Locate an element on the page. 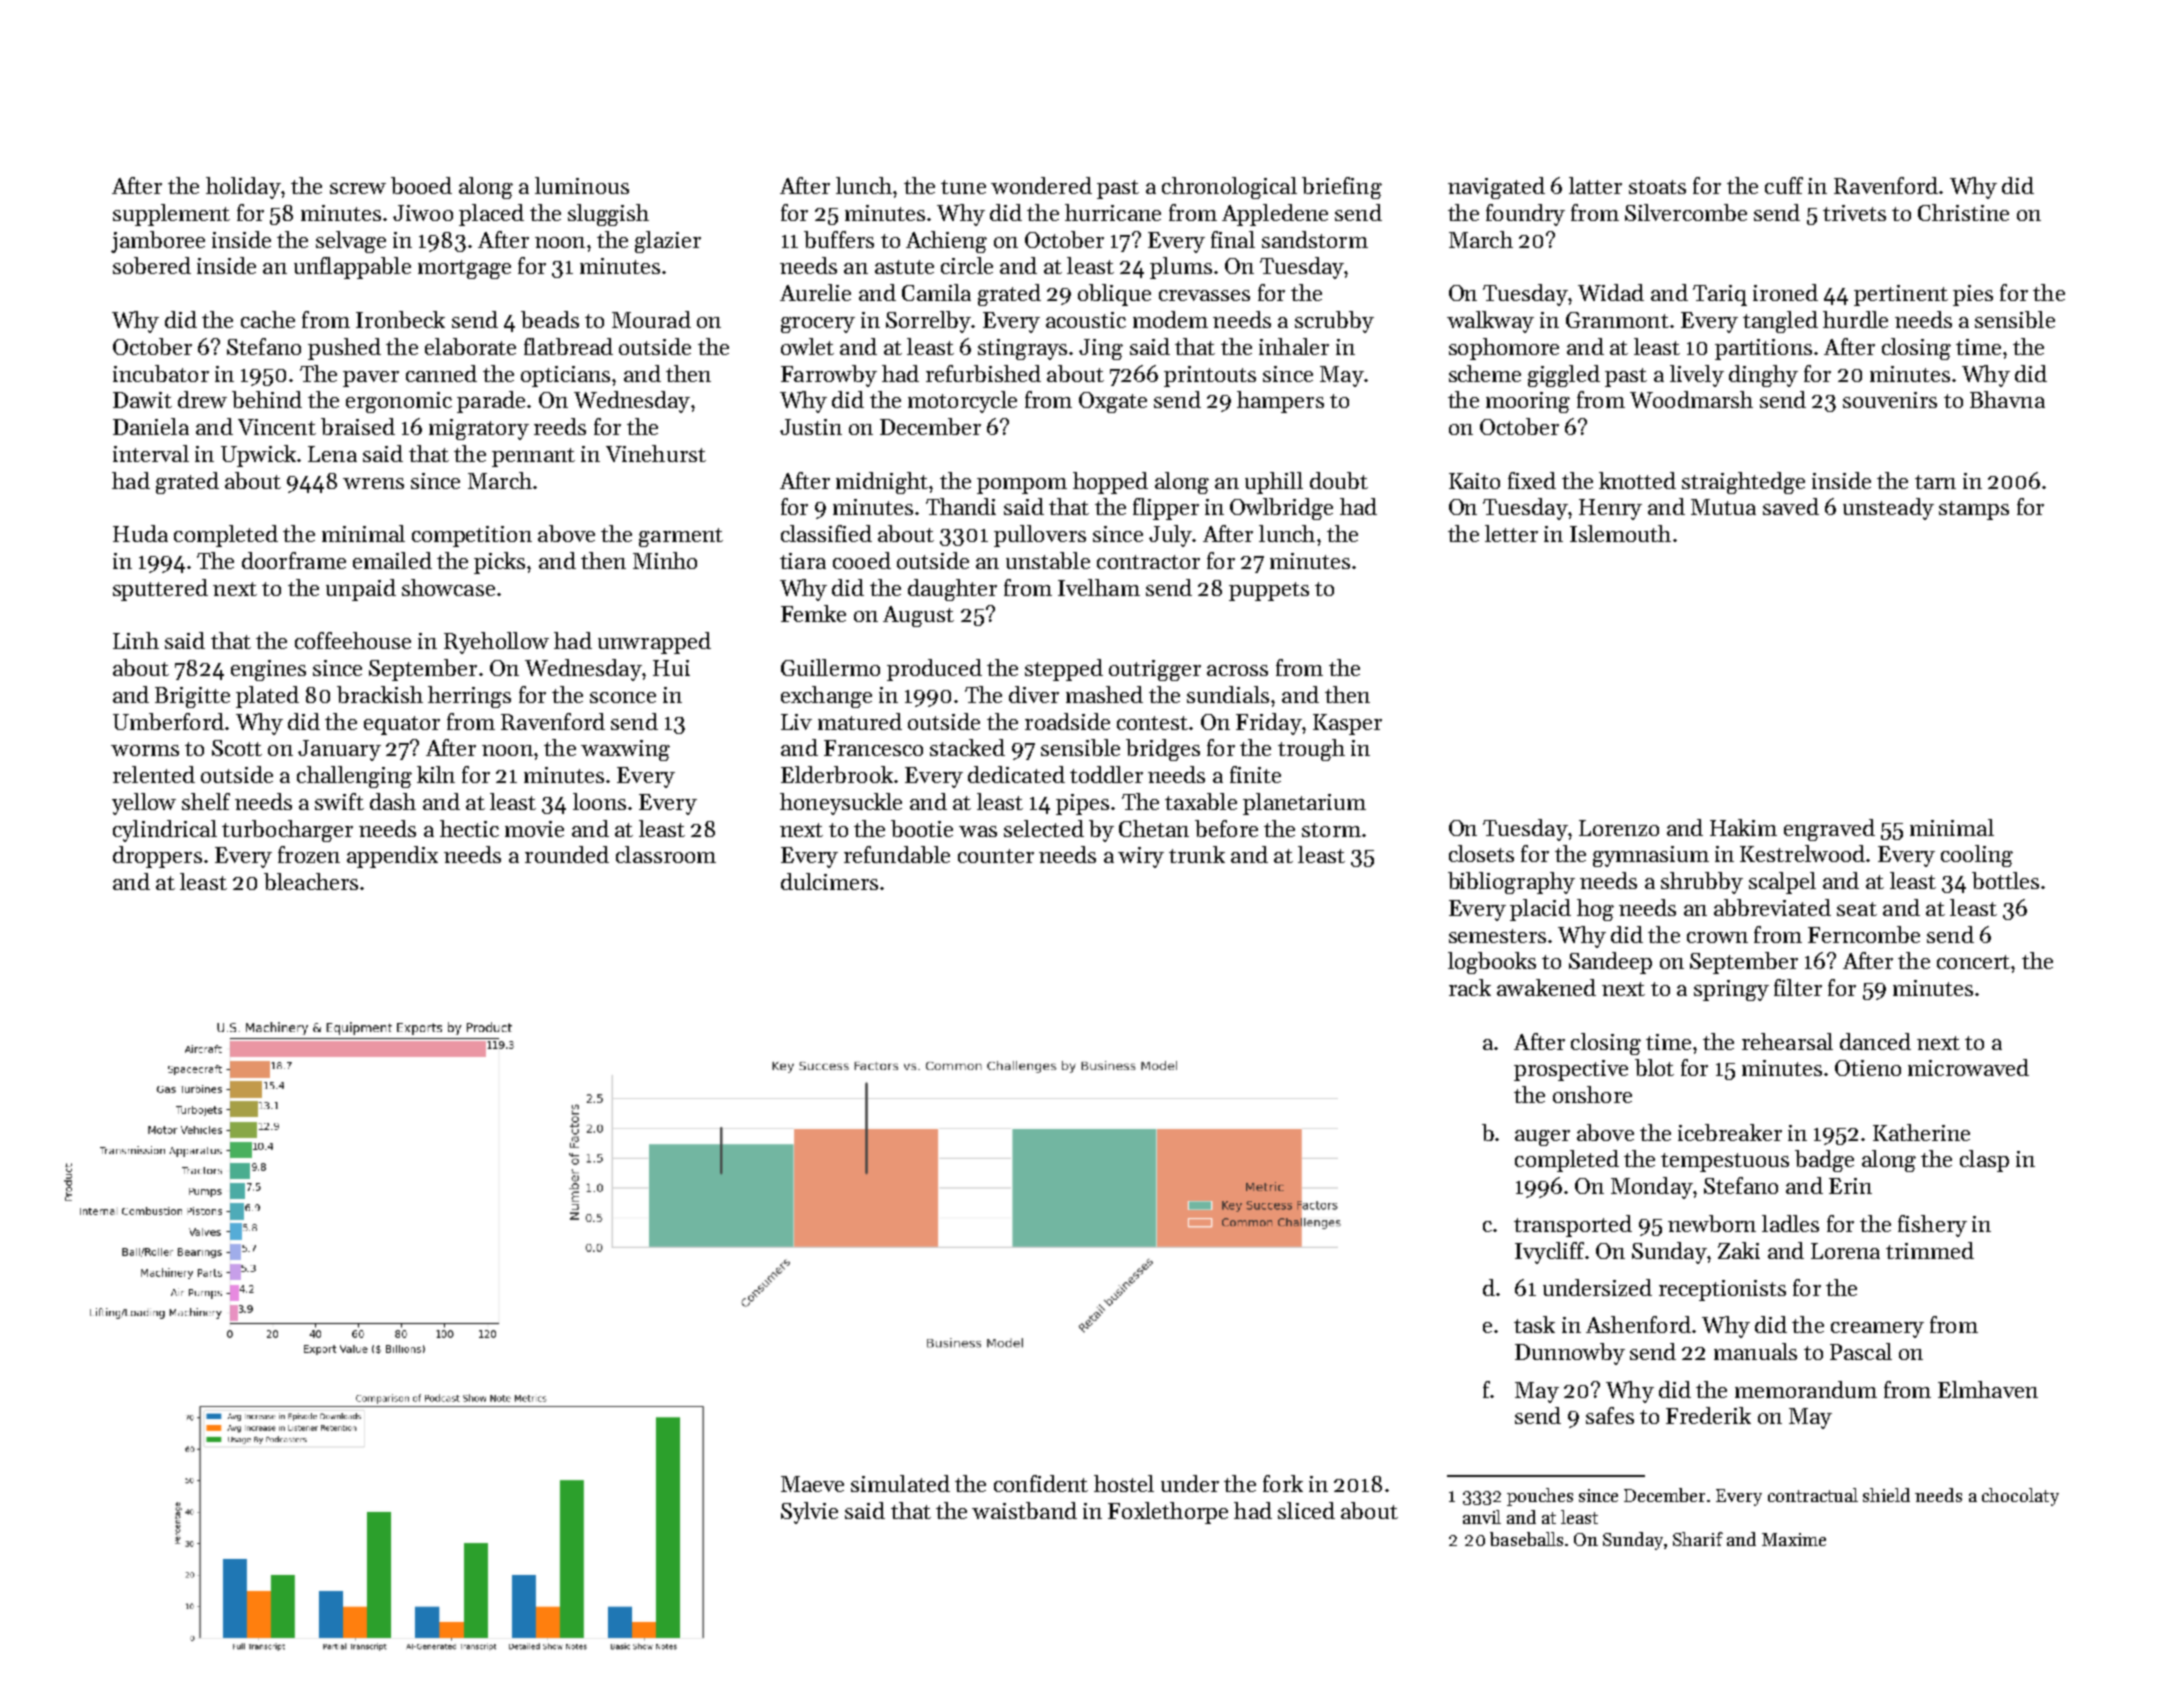  auger is located at coordinates (1542, 1138).
